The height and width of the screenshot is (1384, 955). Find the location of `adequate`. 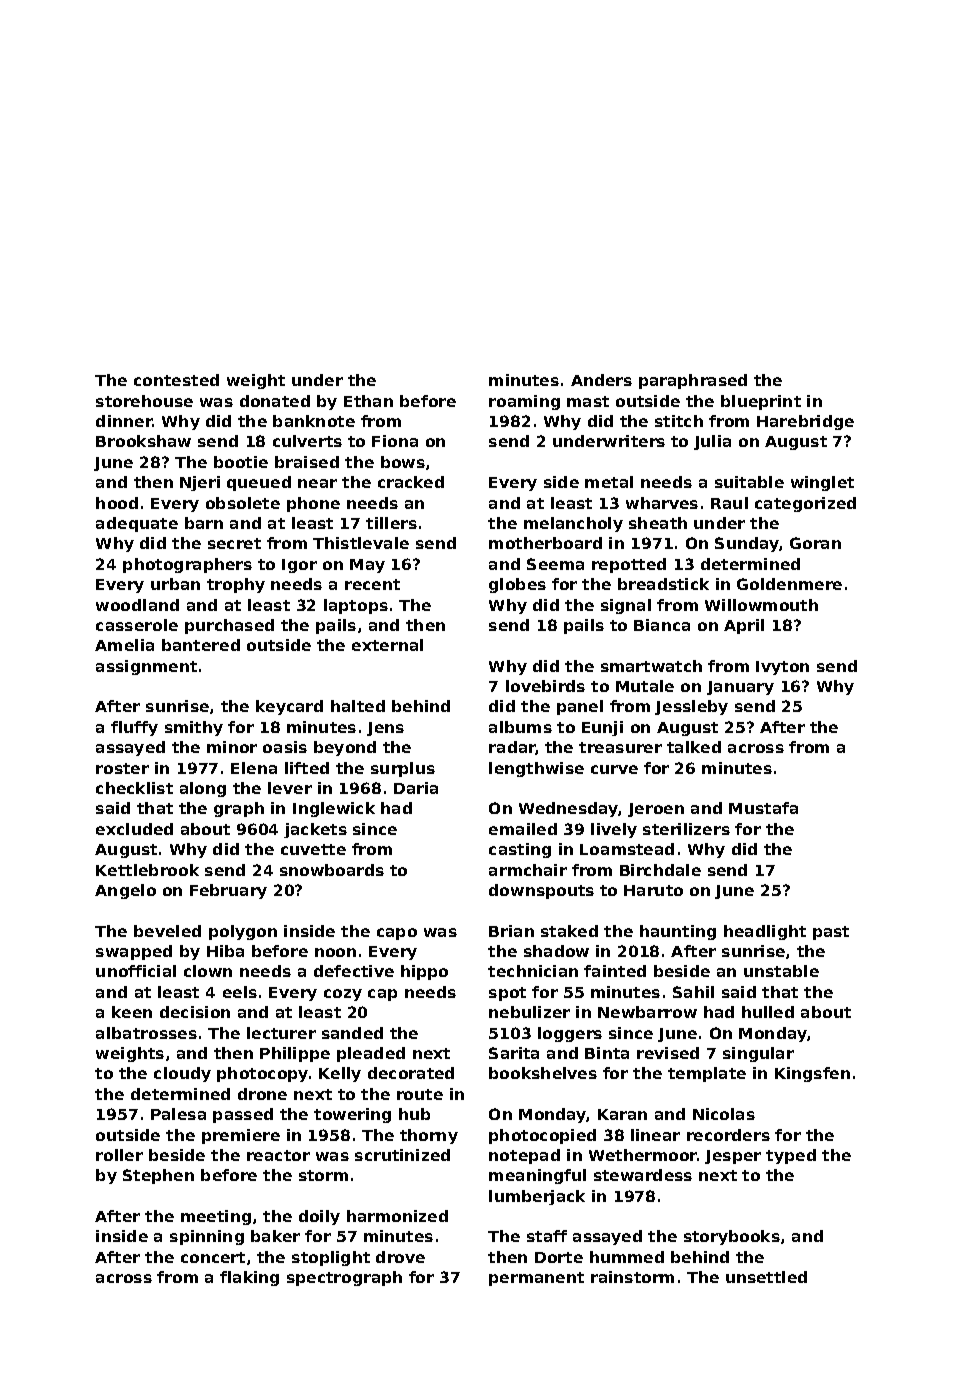

adequate is located at coordinates (137, 524).
